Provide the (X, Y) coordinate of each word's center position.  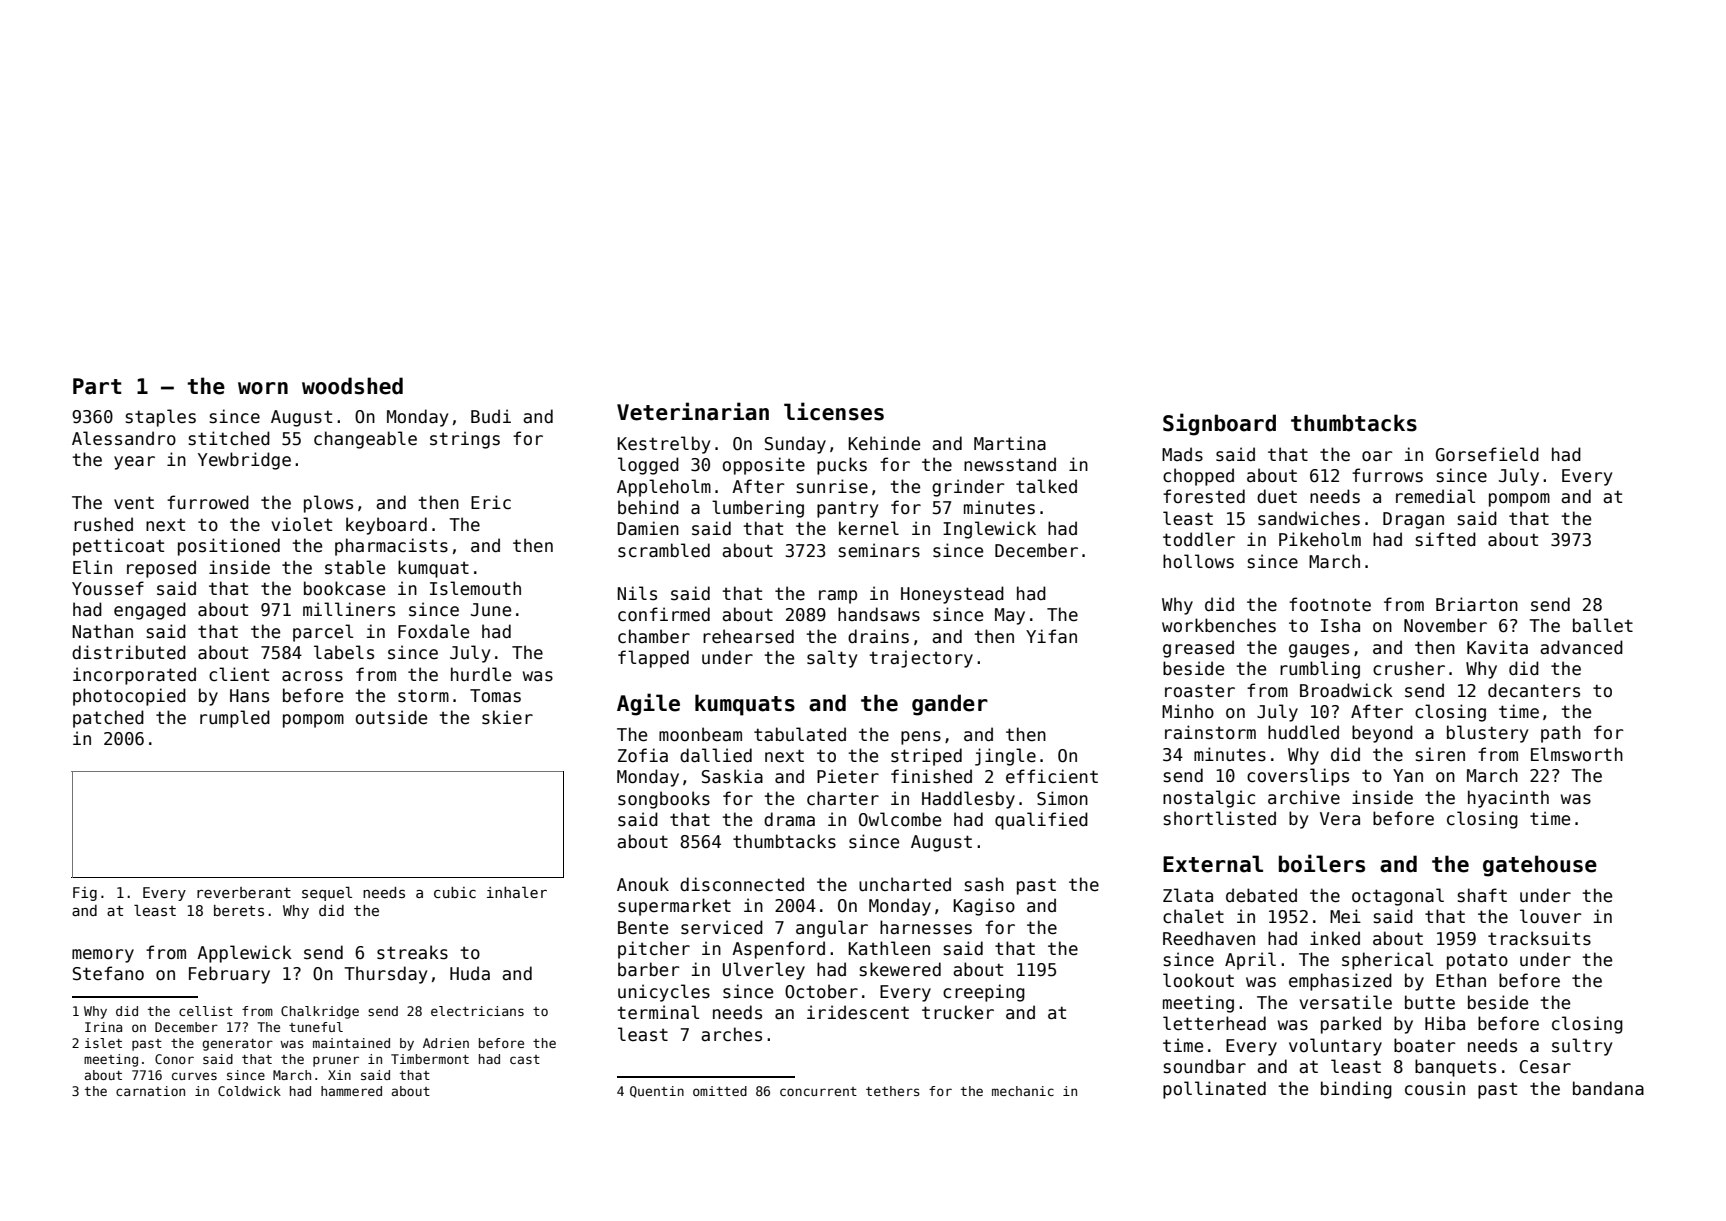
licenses (834, 411)
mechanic (1023, 1091)
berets (239, 910)
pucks (842, 466)
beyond (1382, 734)
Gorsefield (1487, 454)
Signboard (1219, 424)
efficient (1052, 776)
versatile (1346, 1002)
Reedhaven (1209, 938)
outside (391, 717)
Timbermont (430, 1059)
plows (328, 504)
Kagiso (984, 907)
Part (97, 386)
